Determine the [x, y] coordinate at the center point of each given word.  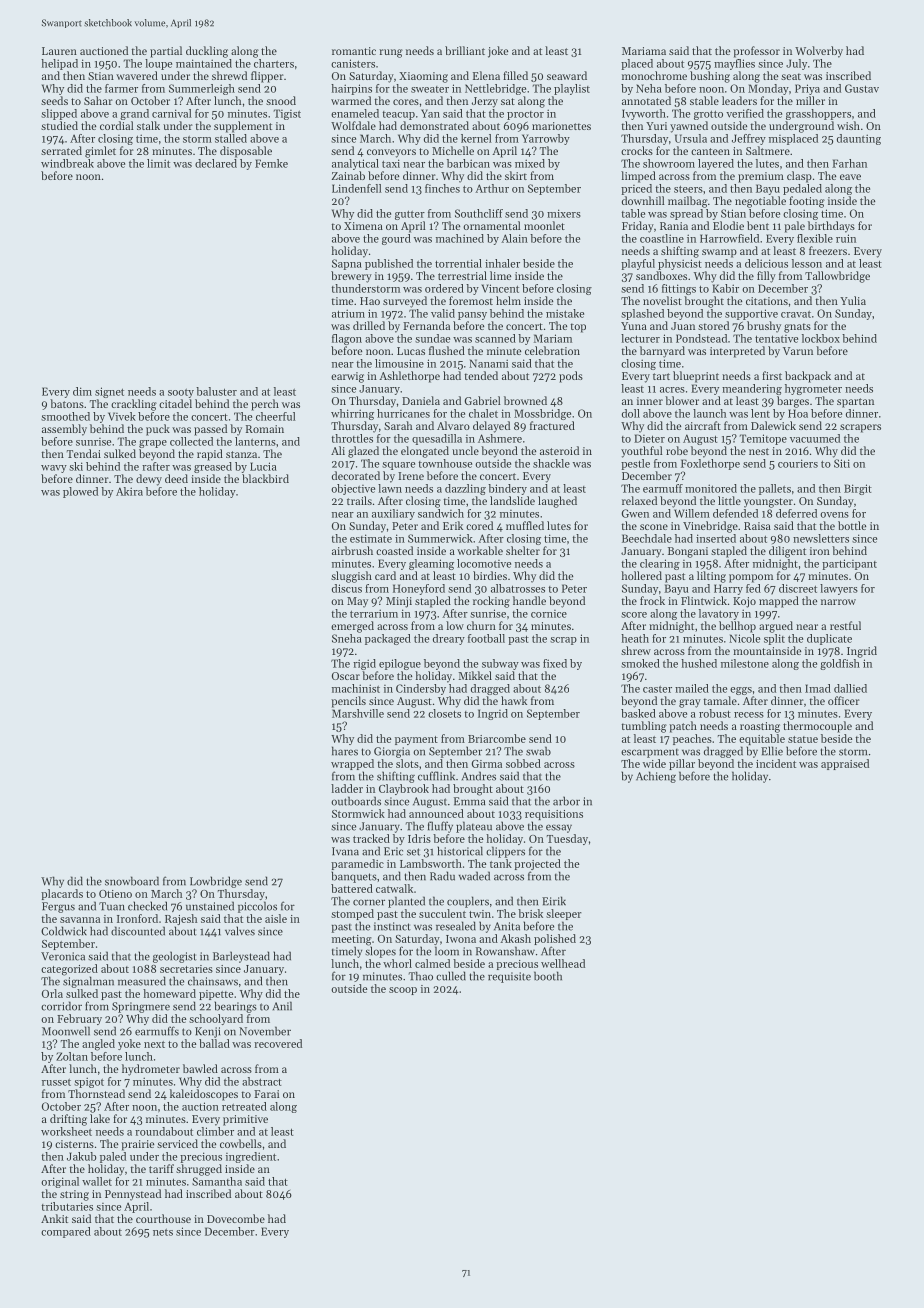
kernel [476, 138]
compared [66, 1232]
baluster [216, 391]
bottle [852, 525]
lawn [390, 488]
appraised [845, 764]
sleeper [564, 914]
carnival [172, 113]
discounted [138, 931]
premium [761, 177]
